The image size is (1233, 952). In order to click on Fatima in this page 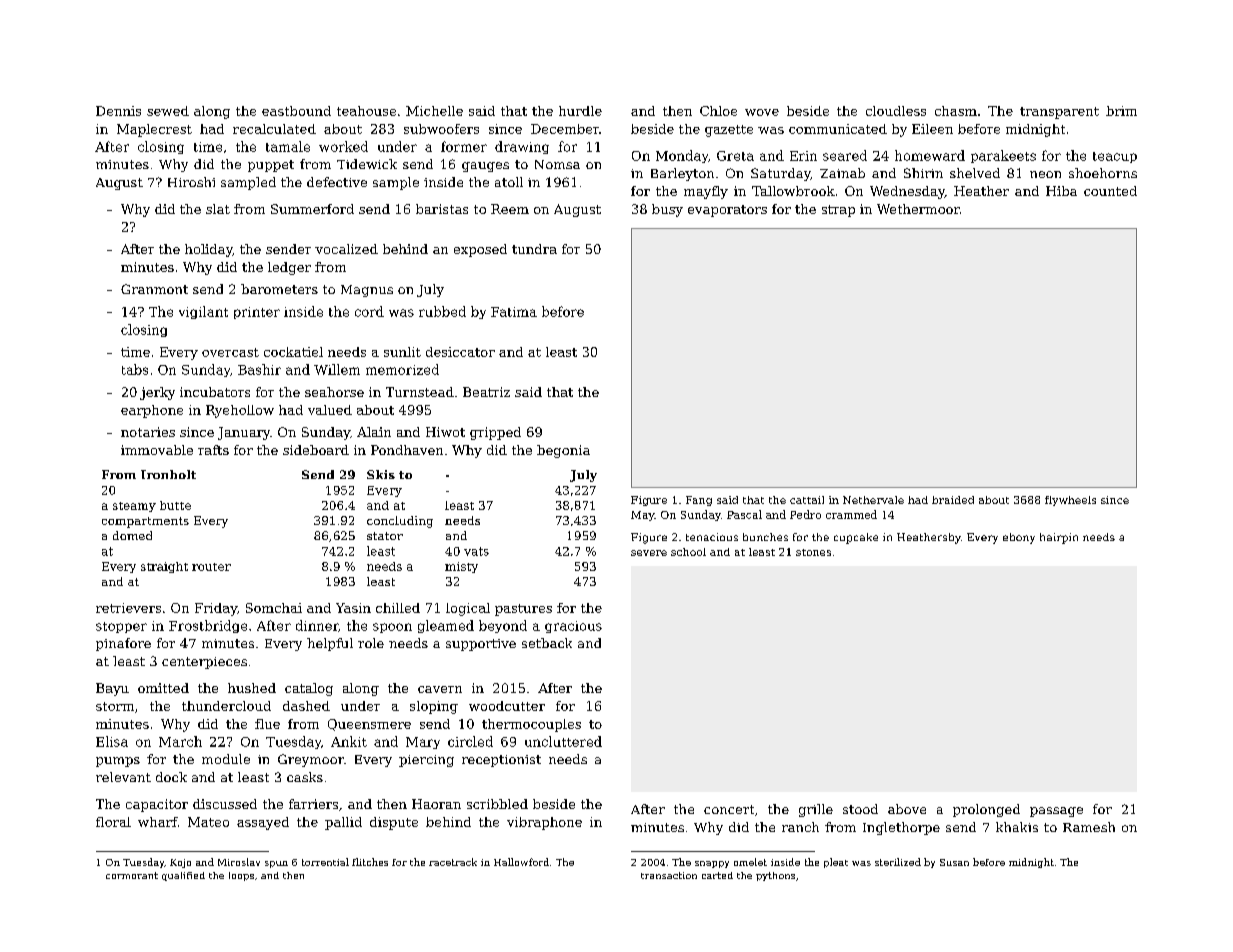, I will do `click(514, 312)`.
